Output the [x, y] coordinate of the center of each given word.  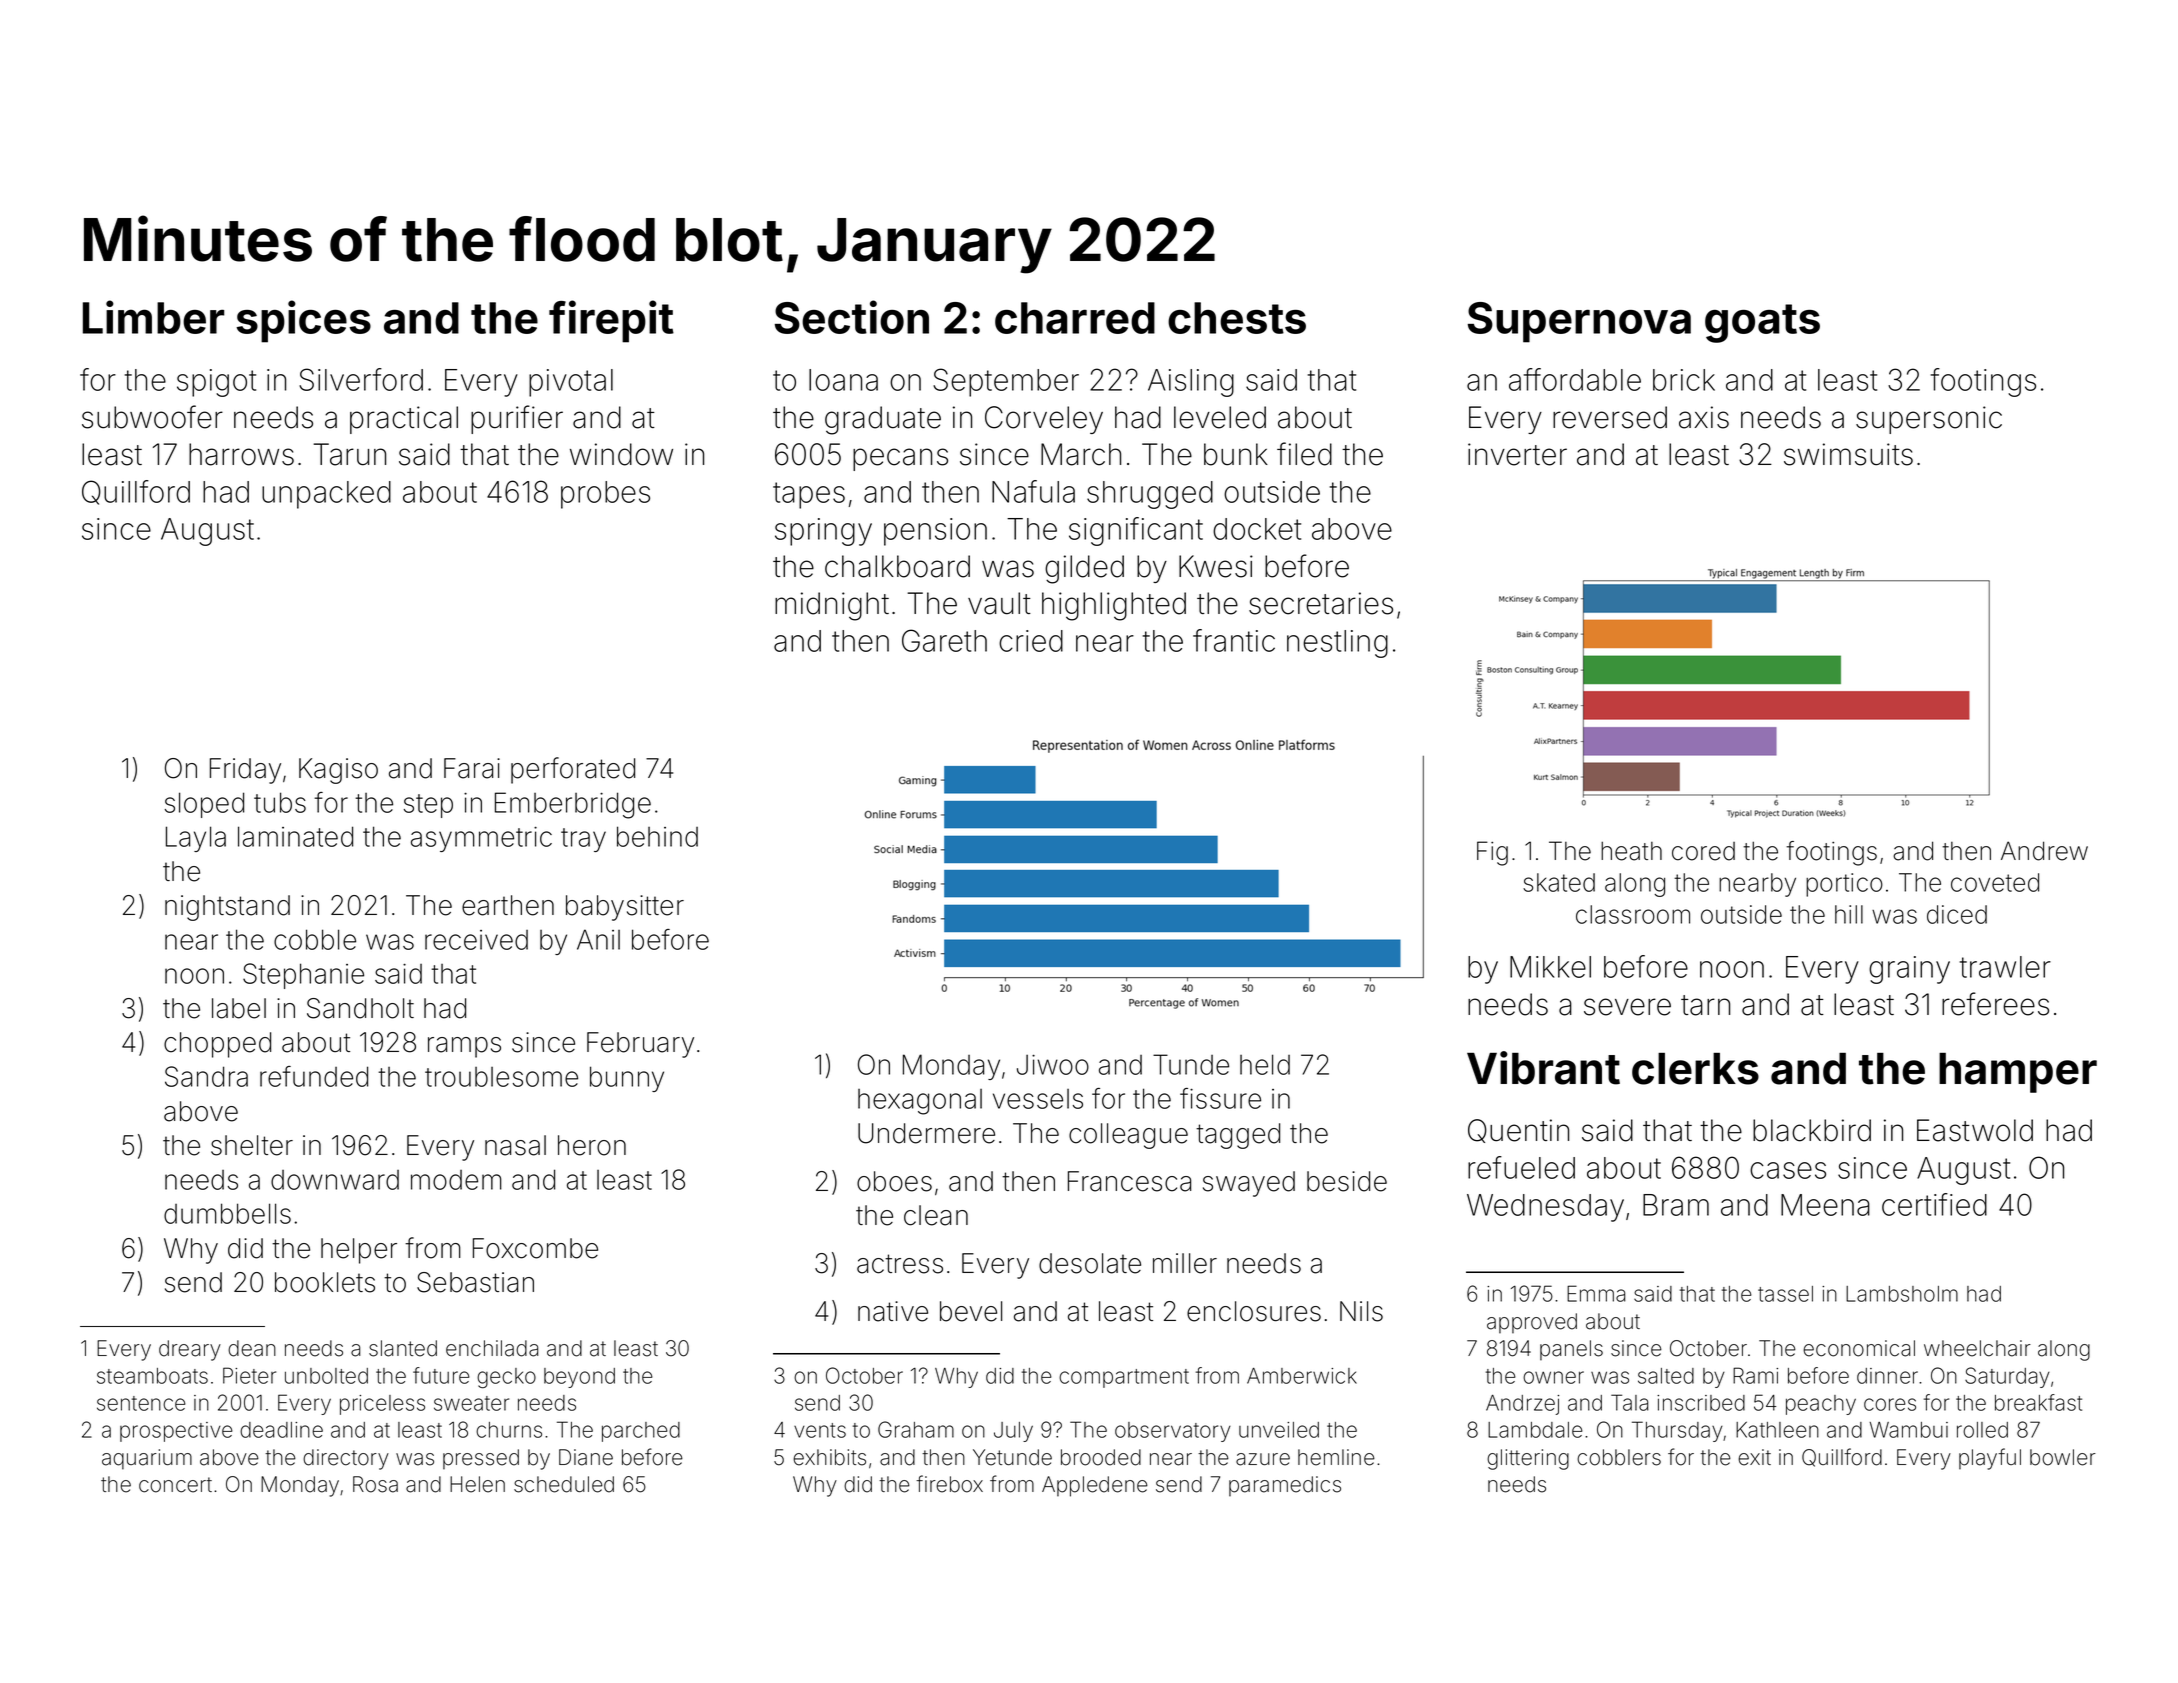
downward [335, 1180]
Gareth [944, 640]
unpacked [326, 495]
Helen [477, 1484]
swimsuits [1848, 454]
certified [1934, 1204]
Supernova [1579, 322]
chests [1237, 318]
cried [1031, 641]
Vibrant [1543, 1068]
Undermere [926, 1133]
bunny [627, 1079]
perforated [573, 770]
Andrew [2044, 851]
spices [303, 321]
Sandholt [360, 1008]
